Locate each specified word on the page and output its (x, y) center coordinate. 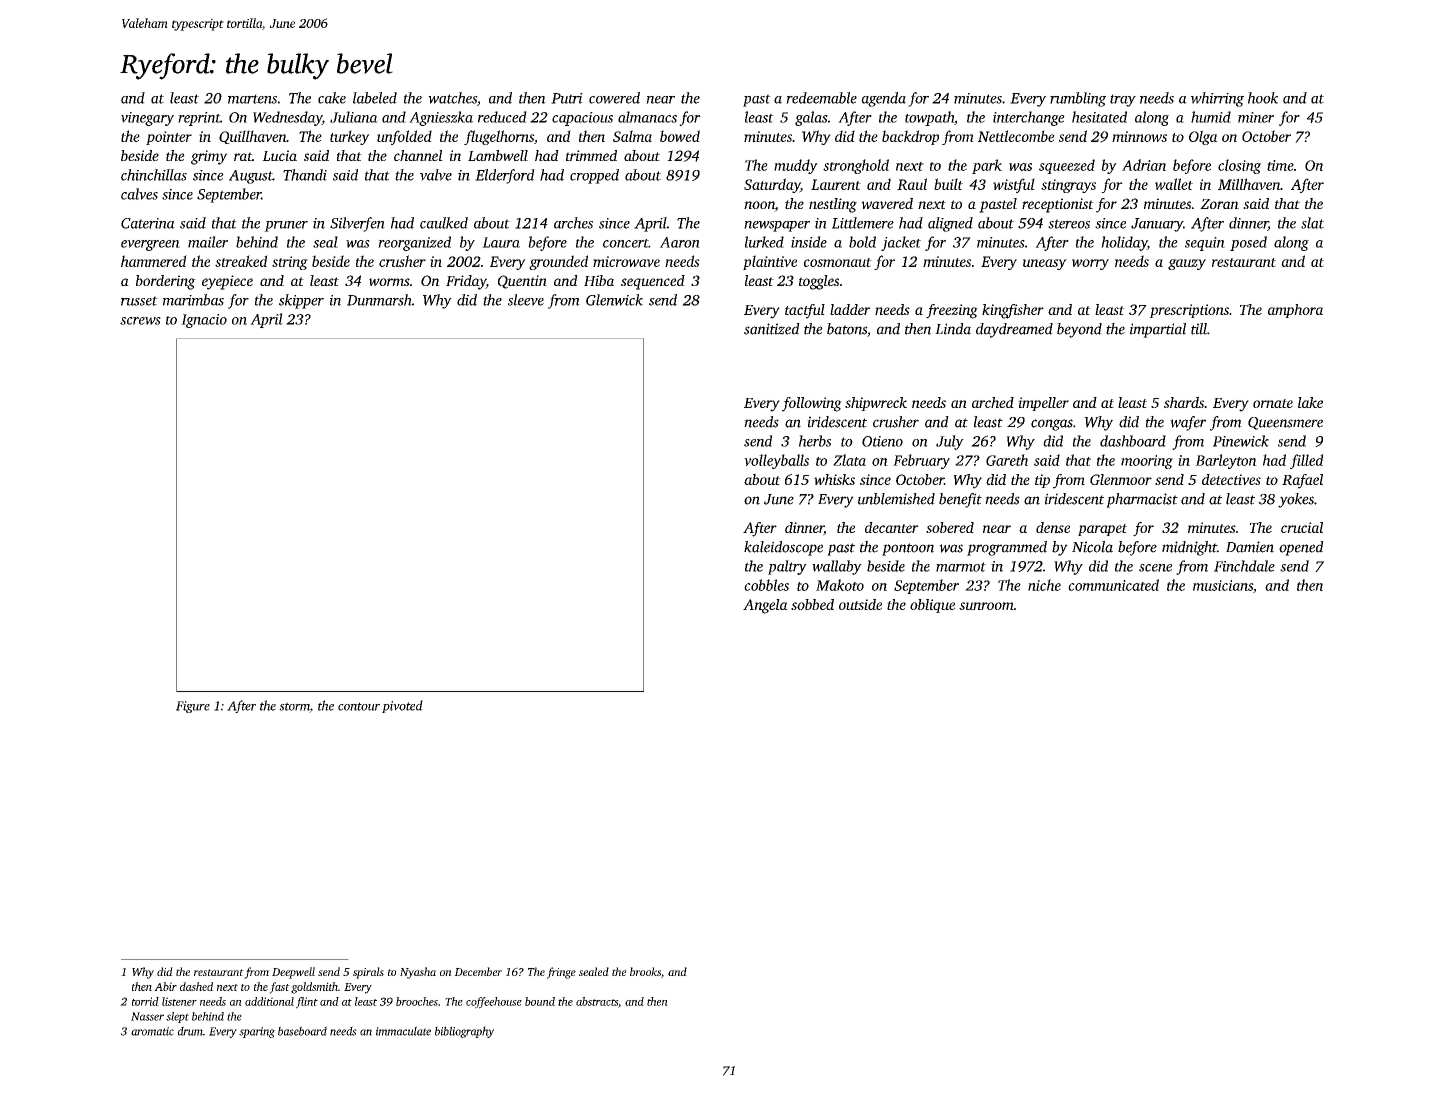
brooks (645, 971)
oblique (932, 606)
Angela (765, 606)
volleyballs (776, 461)
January (1157, 225)
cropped (594, 176)
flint (307, 1003)
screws (140, 321)
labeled (375, 98)
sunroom (986, 606)
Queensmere (1285, 423)
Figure (193, 707)
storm (294, 707)
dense (1053, 527)
